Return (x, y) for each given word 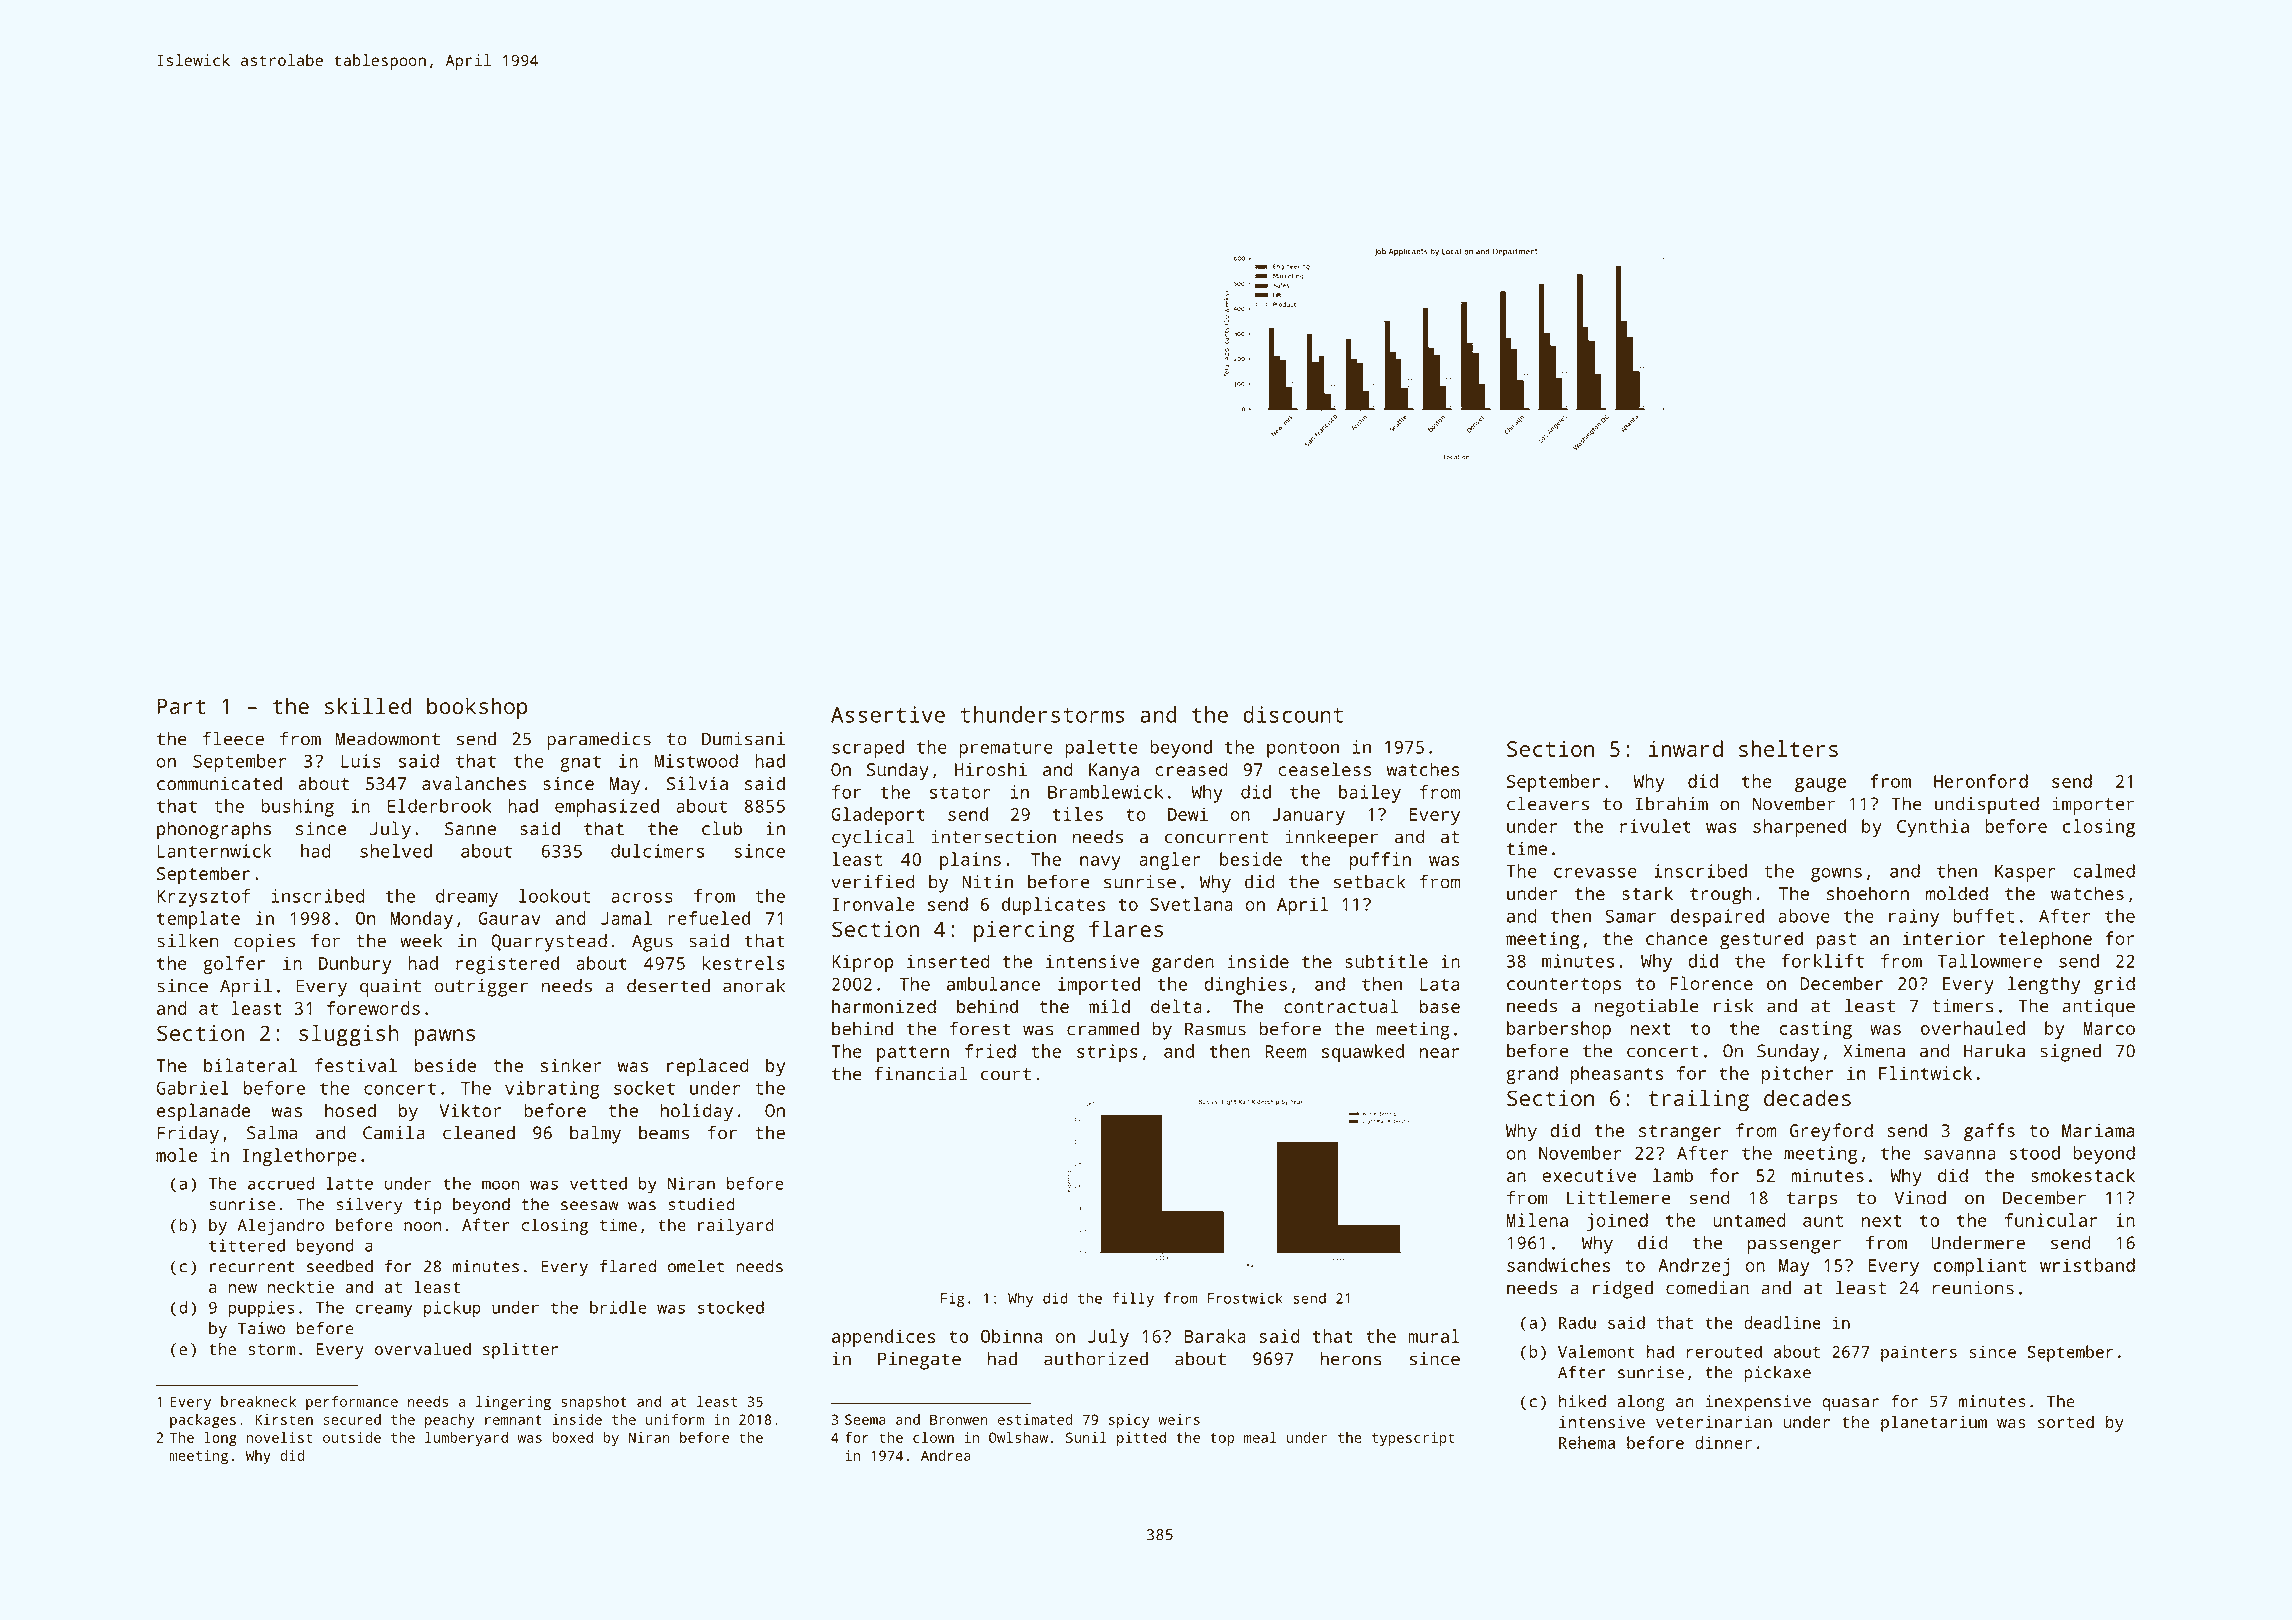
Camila (394, 1133)
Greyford (1831, 1132)
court (1006, 1074)
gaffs (1989, 1132)
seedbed (340, 1266)
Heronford (1981, 781)
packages (203, 1421)
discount (1293, 714)
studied (701, 1204)
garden (1183, 963)
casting (1816, 1030)
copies (264, 943)
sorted (2066, 1421)
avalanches (474, 783)
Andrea (946, 1455)
